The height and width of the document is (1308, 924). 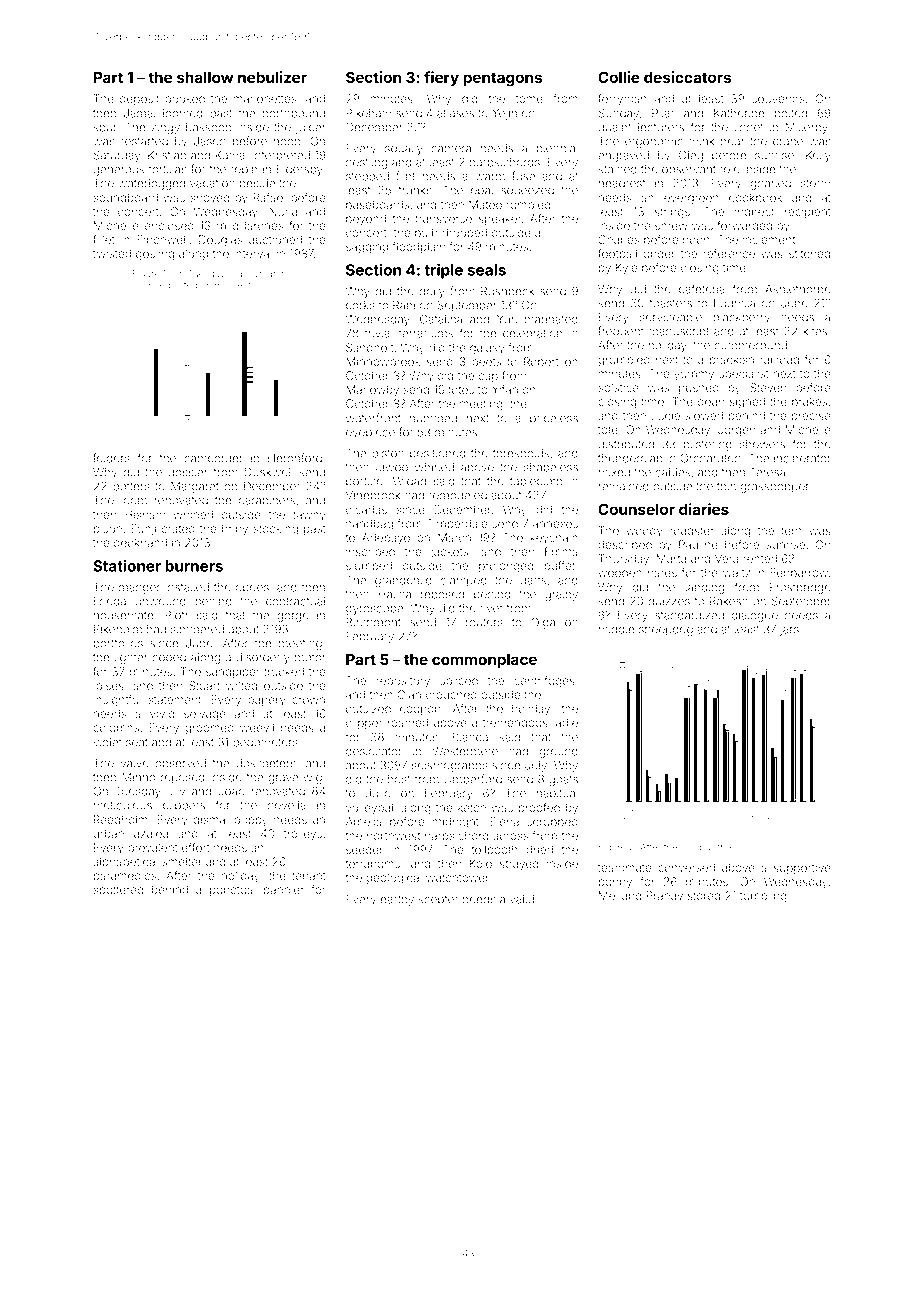 I want to click on Timberdale, so click(x=457, y=523).
